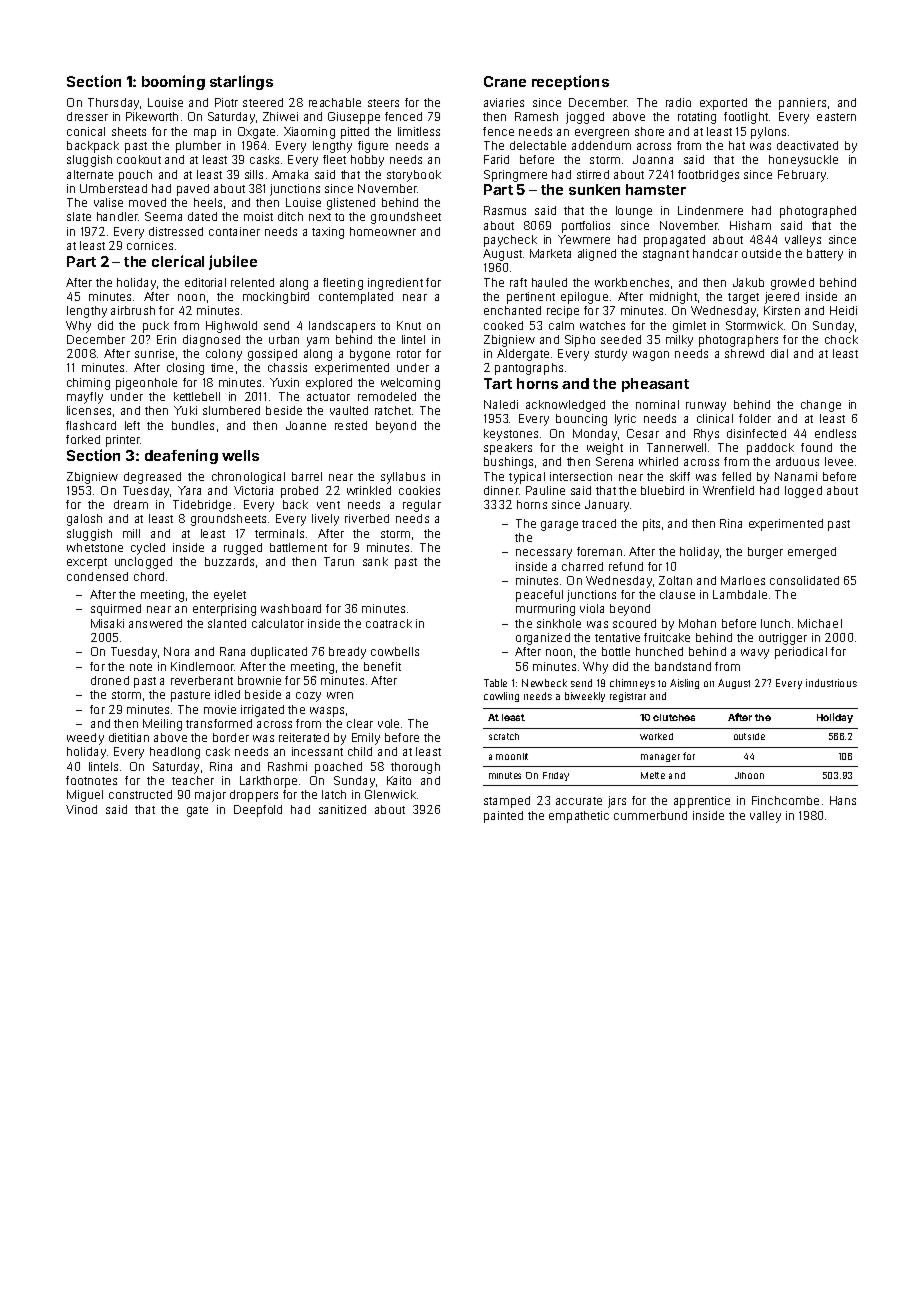  What do you see at coordinates (133, 310) in the page?
I see `airbrush` at bounding box center [133, 310].
